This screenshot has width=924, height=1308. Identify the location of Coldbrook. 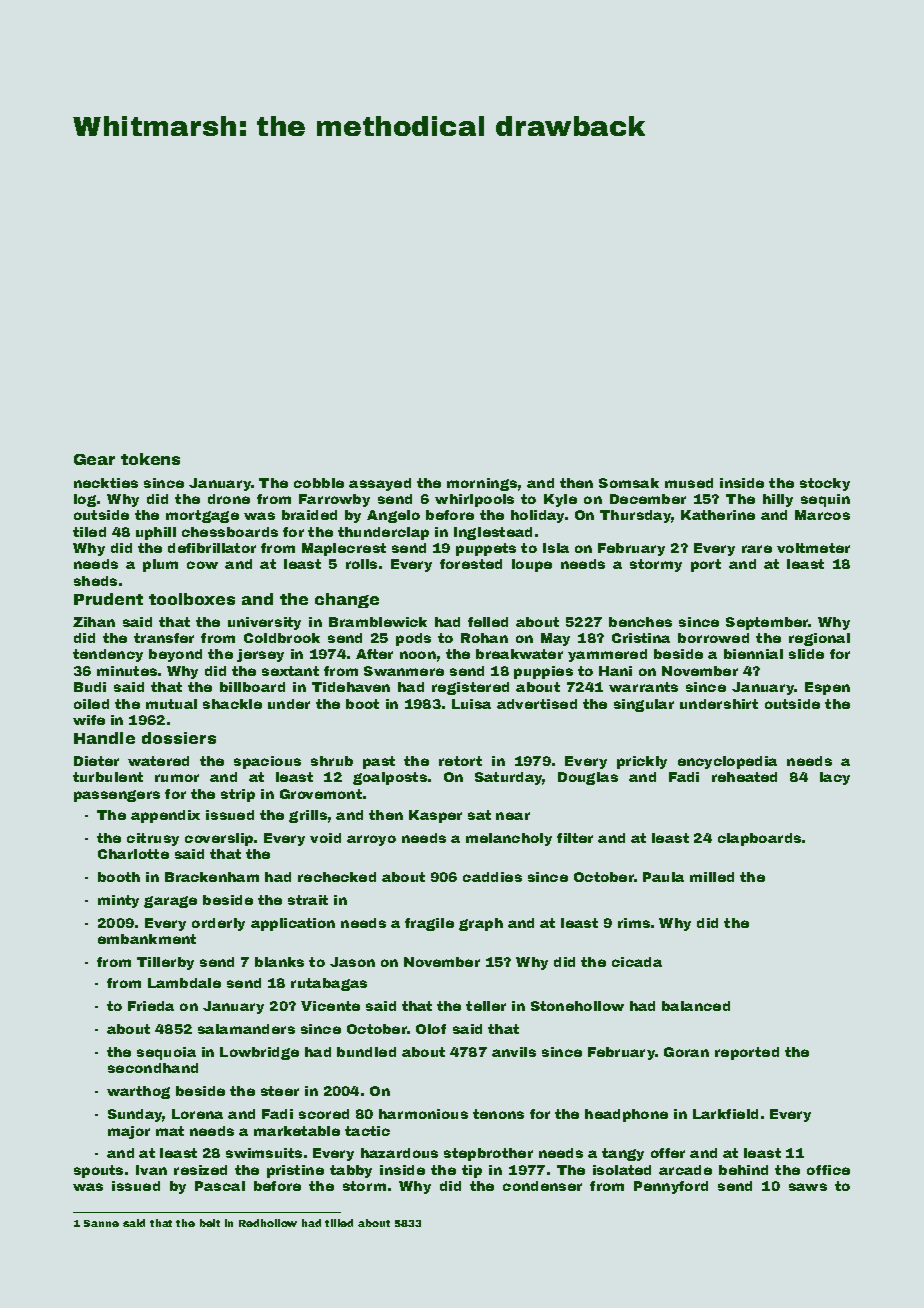
(282, 638).
